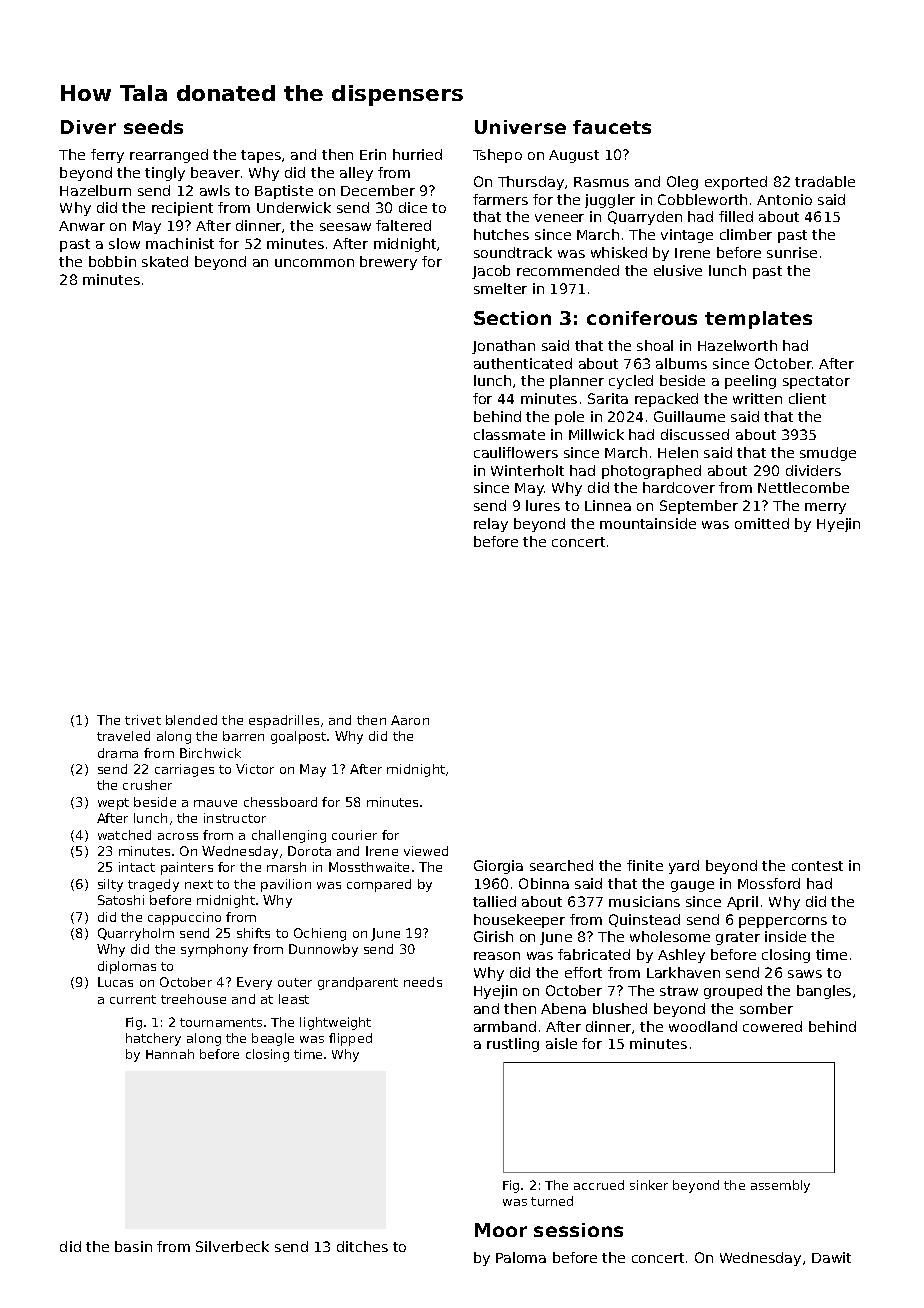 The width and height of the screenshot is (924, 1308). Describe the element at coordinates (273, 1039) in the screenshot. I see `beagle` at that location.
